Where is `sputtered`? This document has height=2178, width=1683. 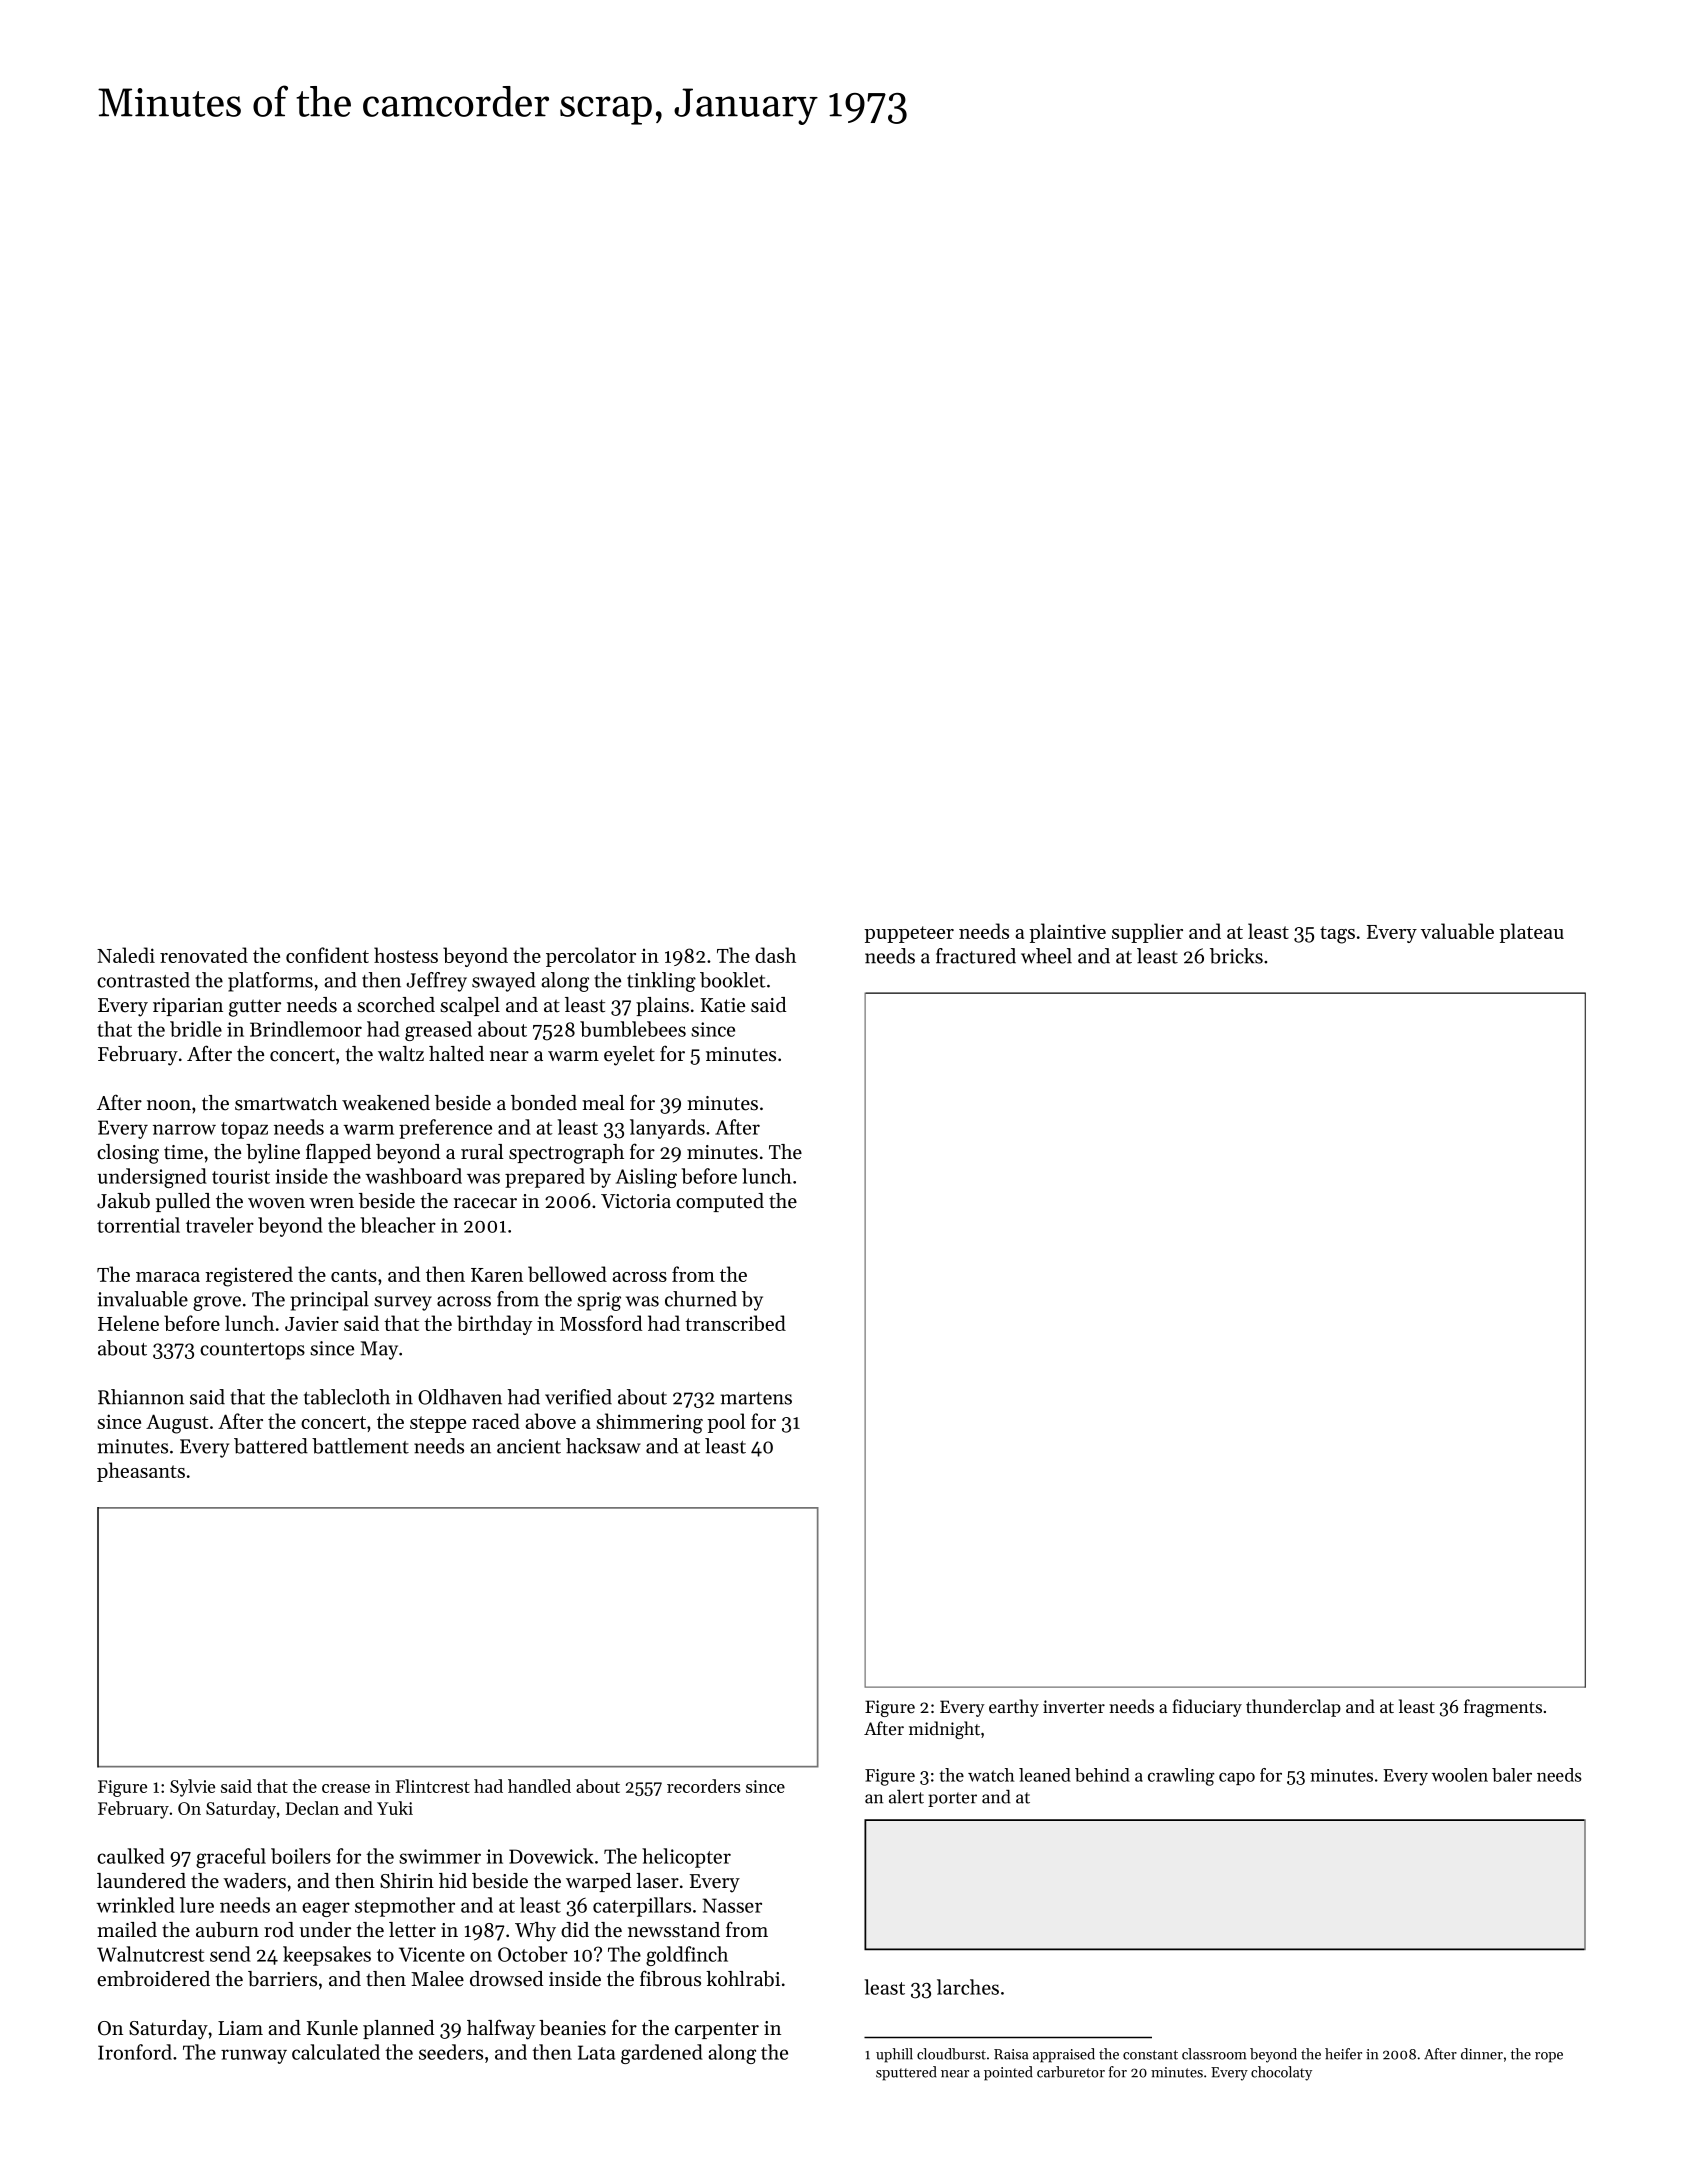
sputtered is located at coordinates (906, 2073).
